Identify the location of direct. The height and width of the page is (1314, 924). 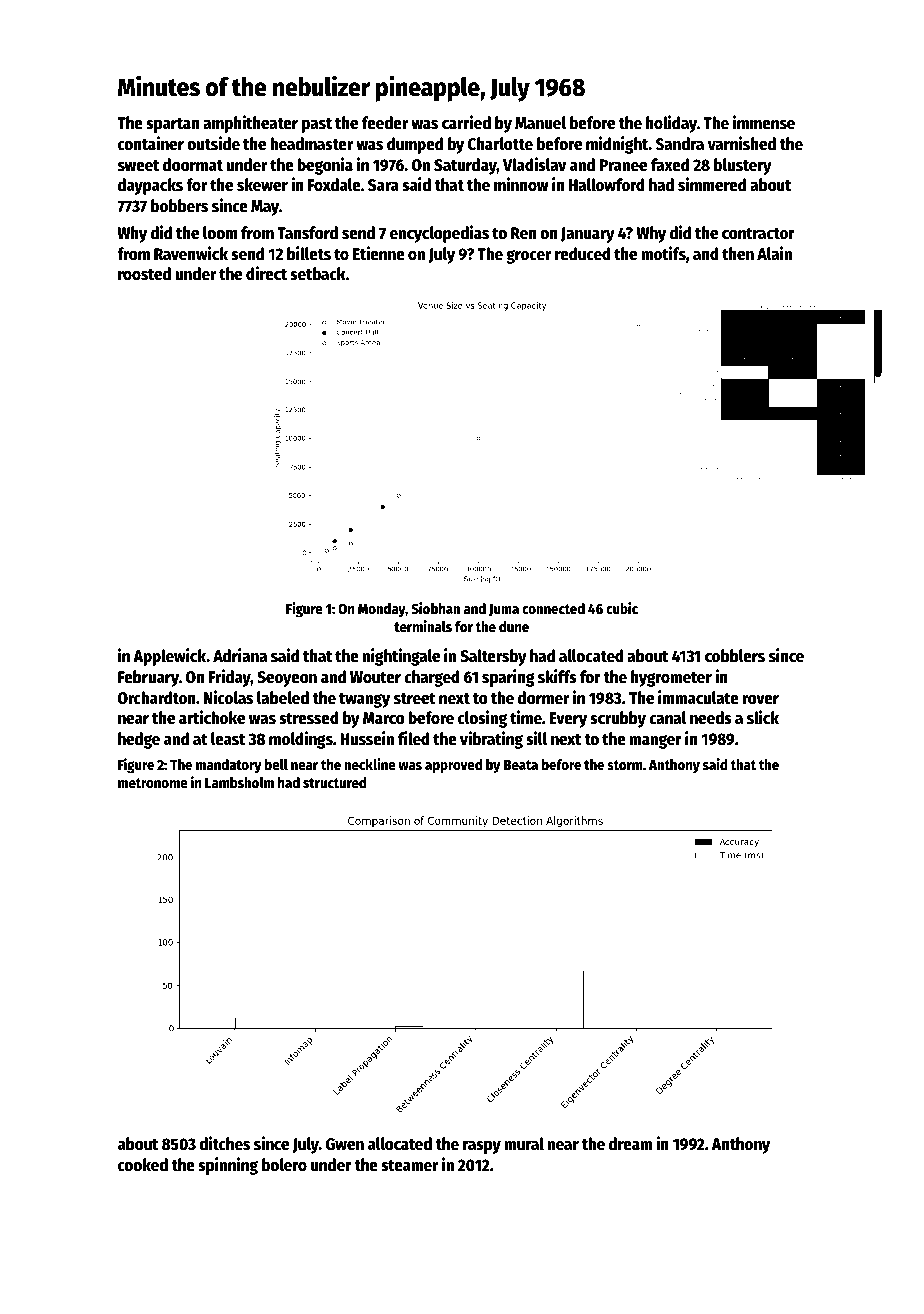
(266, 273).
